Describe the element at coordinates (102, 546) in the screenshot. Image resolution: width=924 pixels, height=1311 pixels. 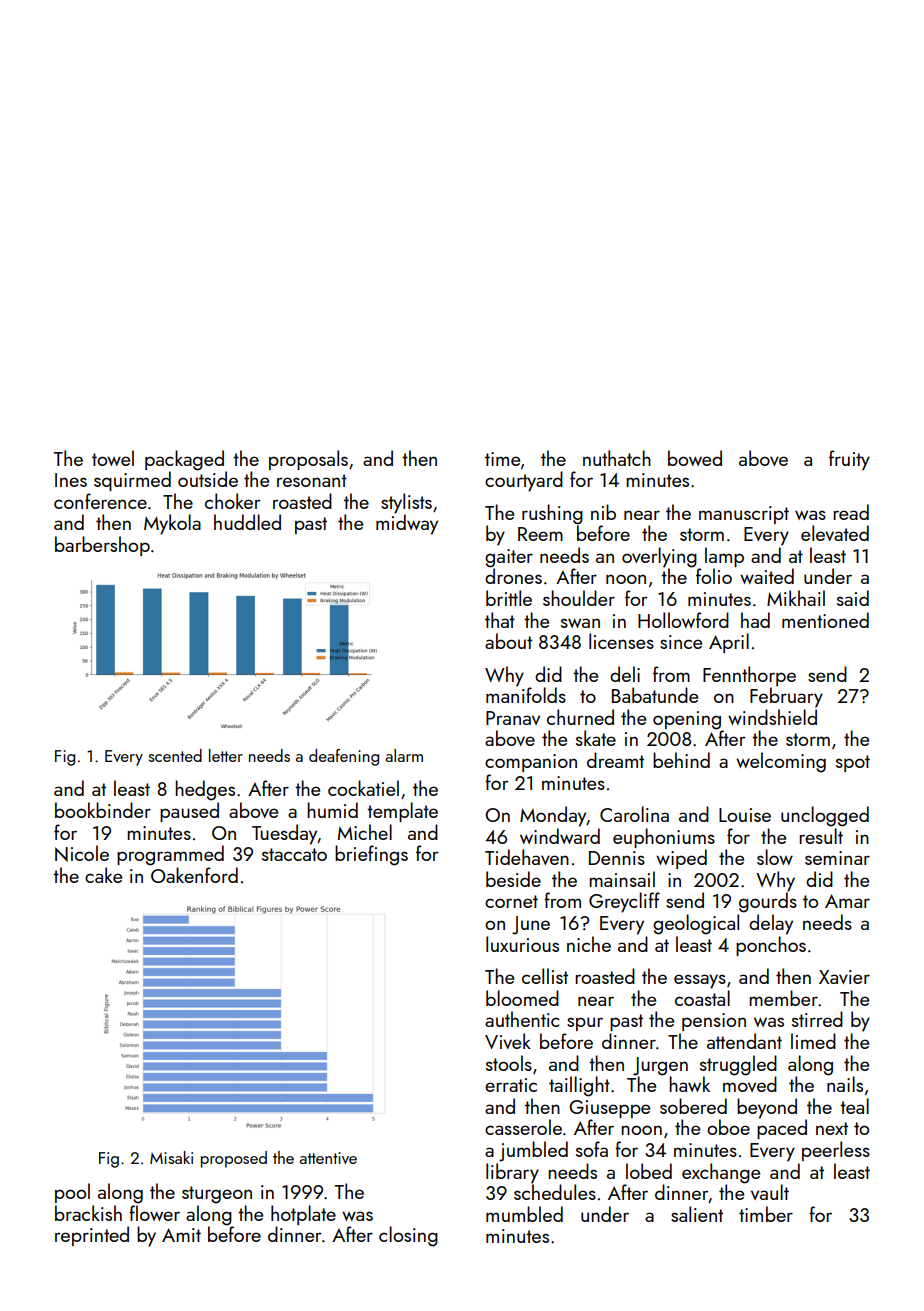
I see `barbershop` at that location.
